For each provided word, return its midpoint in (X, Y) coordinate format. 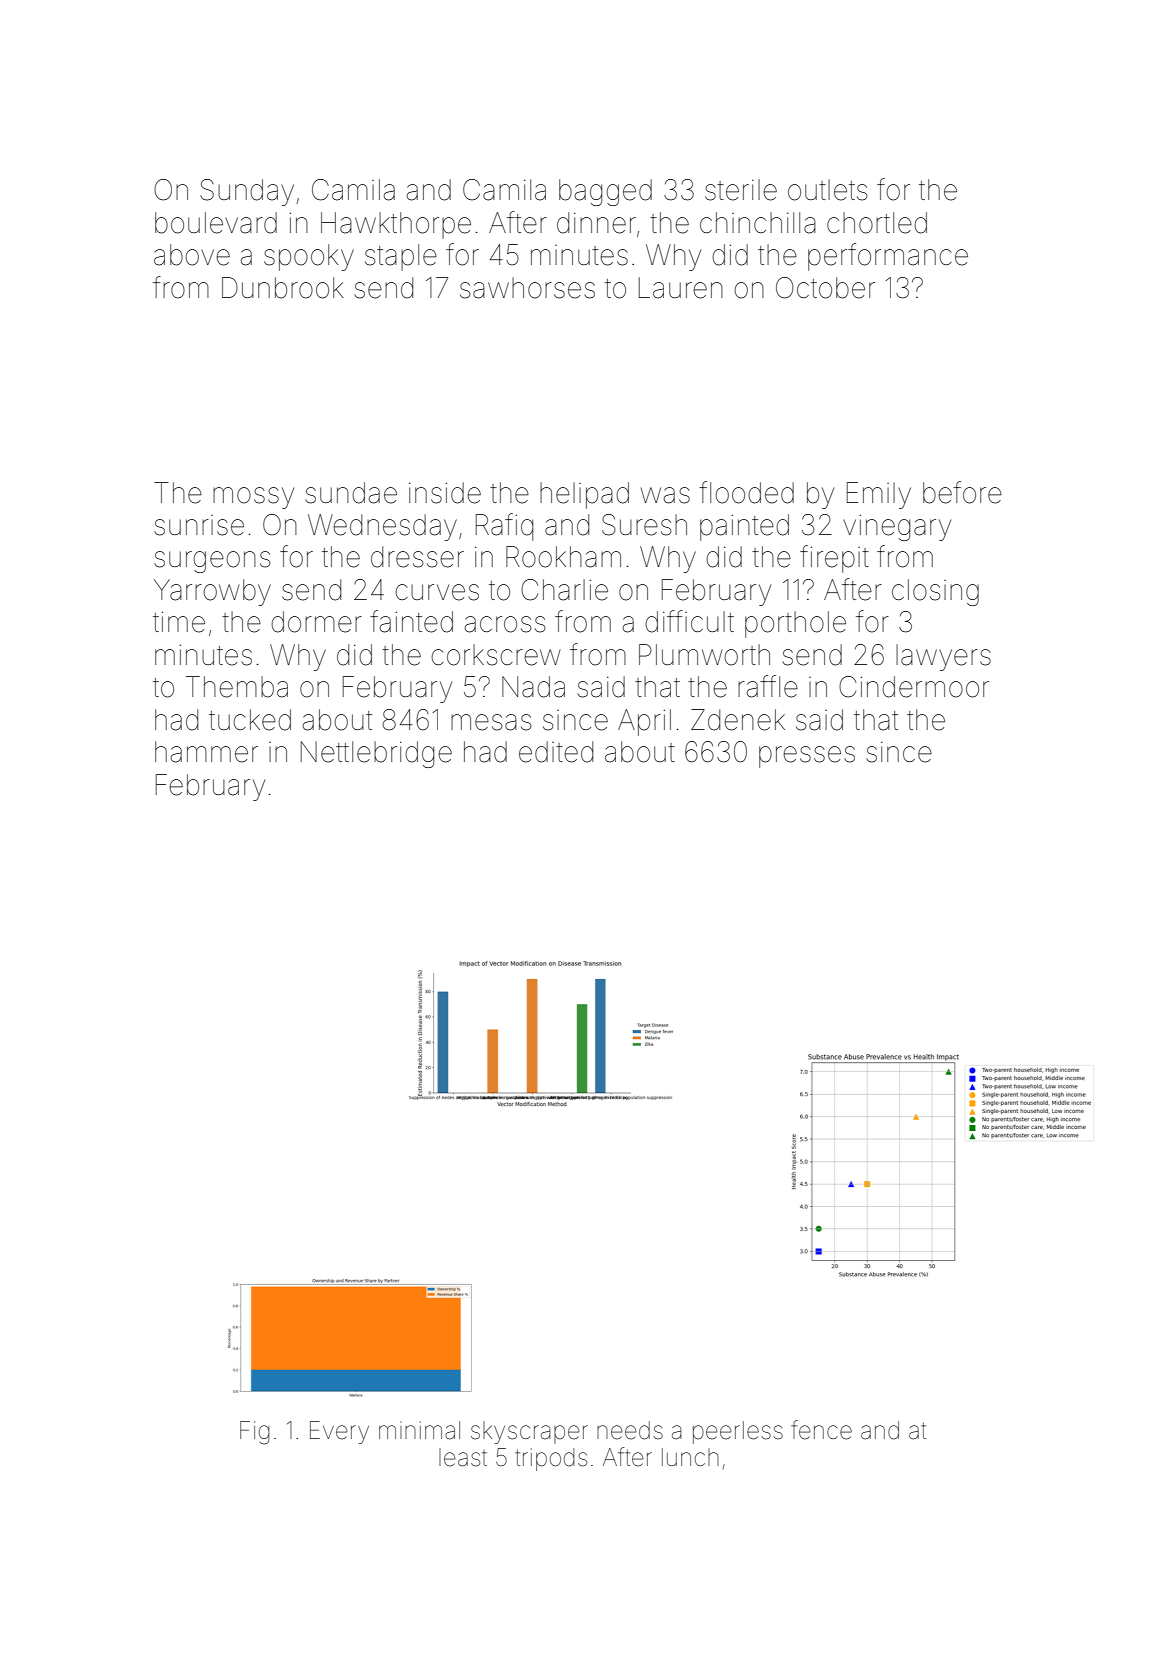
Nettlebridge (376, 754)
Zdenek (738, 720)
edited (556, 752)
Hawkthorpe (396, 225)
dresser (417, 557)
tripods (551, 1459)
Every (339, 1432)
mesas (491, 722)
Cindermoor (914, 687)
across (505, 624)
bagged (605, 192)
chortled (877, 223)
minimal (419, 1430)
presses (807, 757)
